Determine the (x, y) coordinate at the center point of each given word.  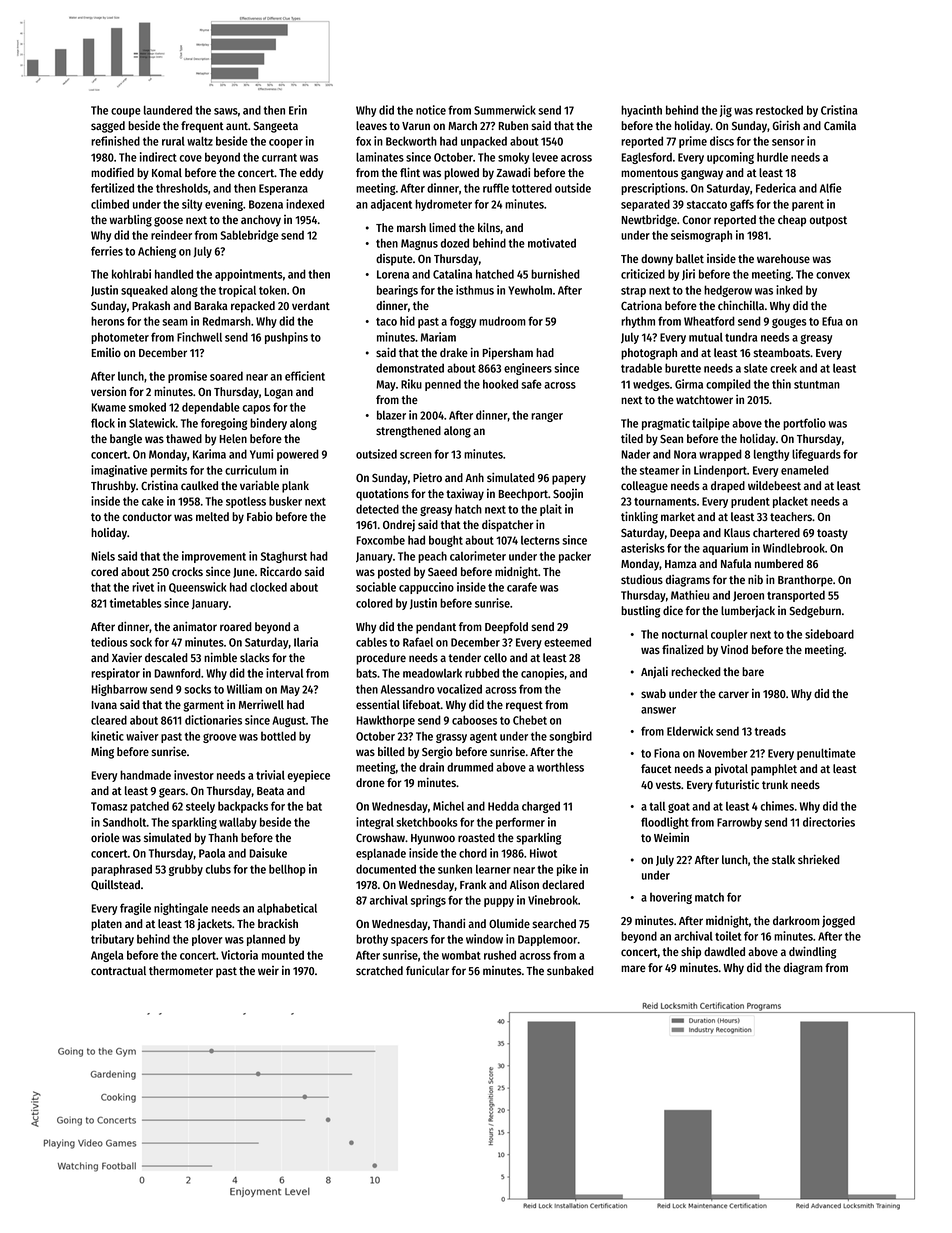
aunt (237, 126)
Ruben (513, 125)
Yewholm (530, 290)
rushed (500, 955)
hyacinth (641, 111)
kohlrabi (131, 274)
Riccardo (281, 571)
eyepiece (308, 776)
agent (483, 738)
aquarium (725, 549)
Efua (832, 321)
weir (268, 970)
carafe (522, 587)
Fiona (667, 753)
